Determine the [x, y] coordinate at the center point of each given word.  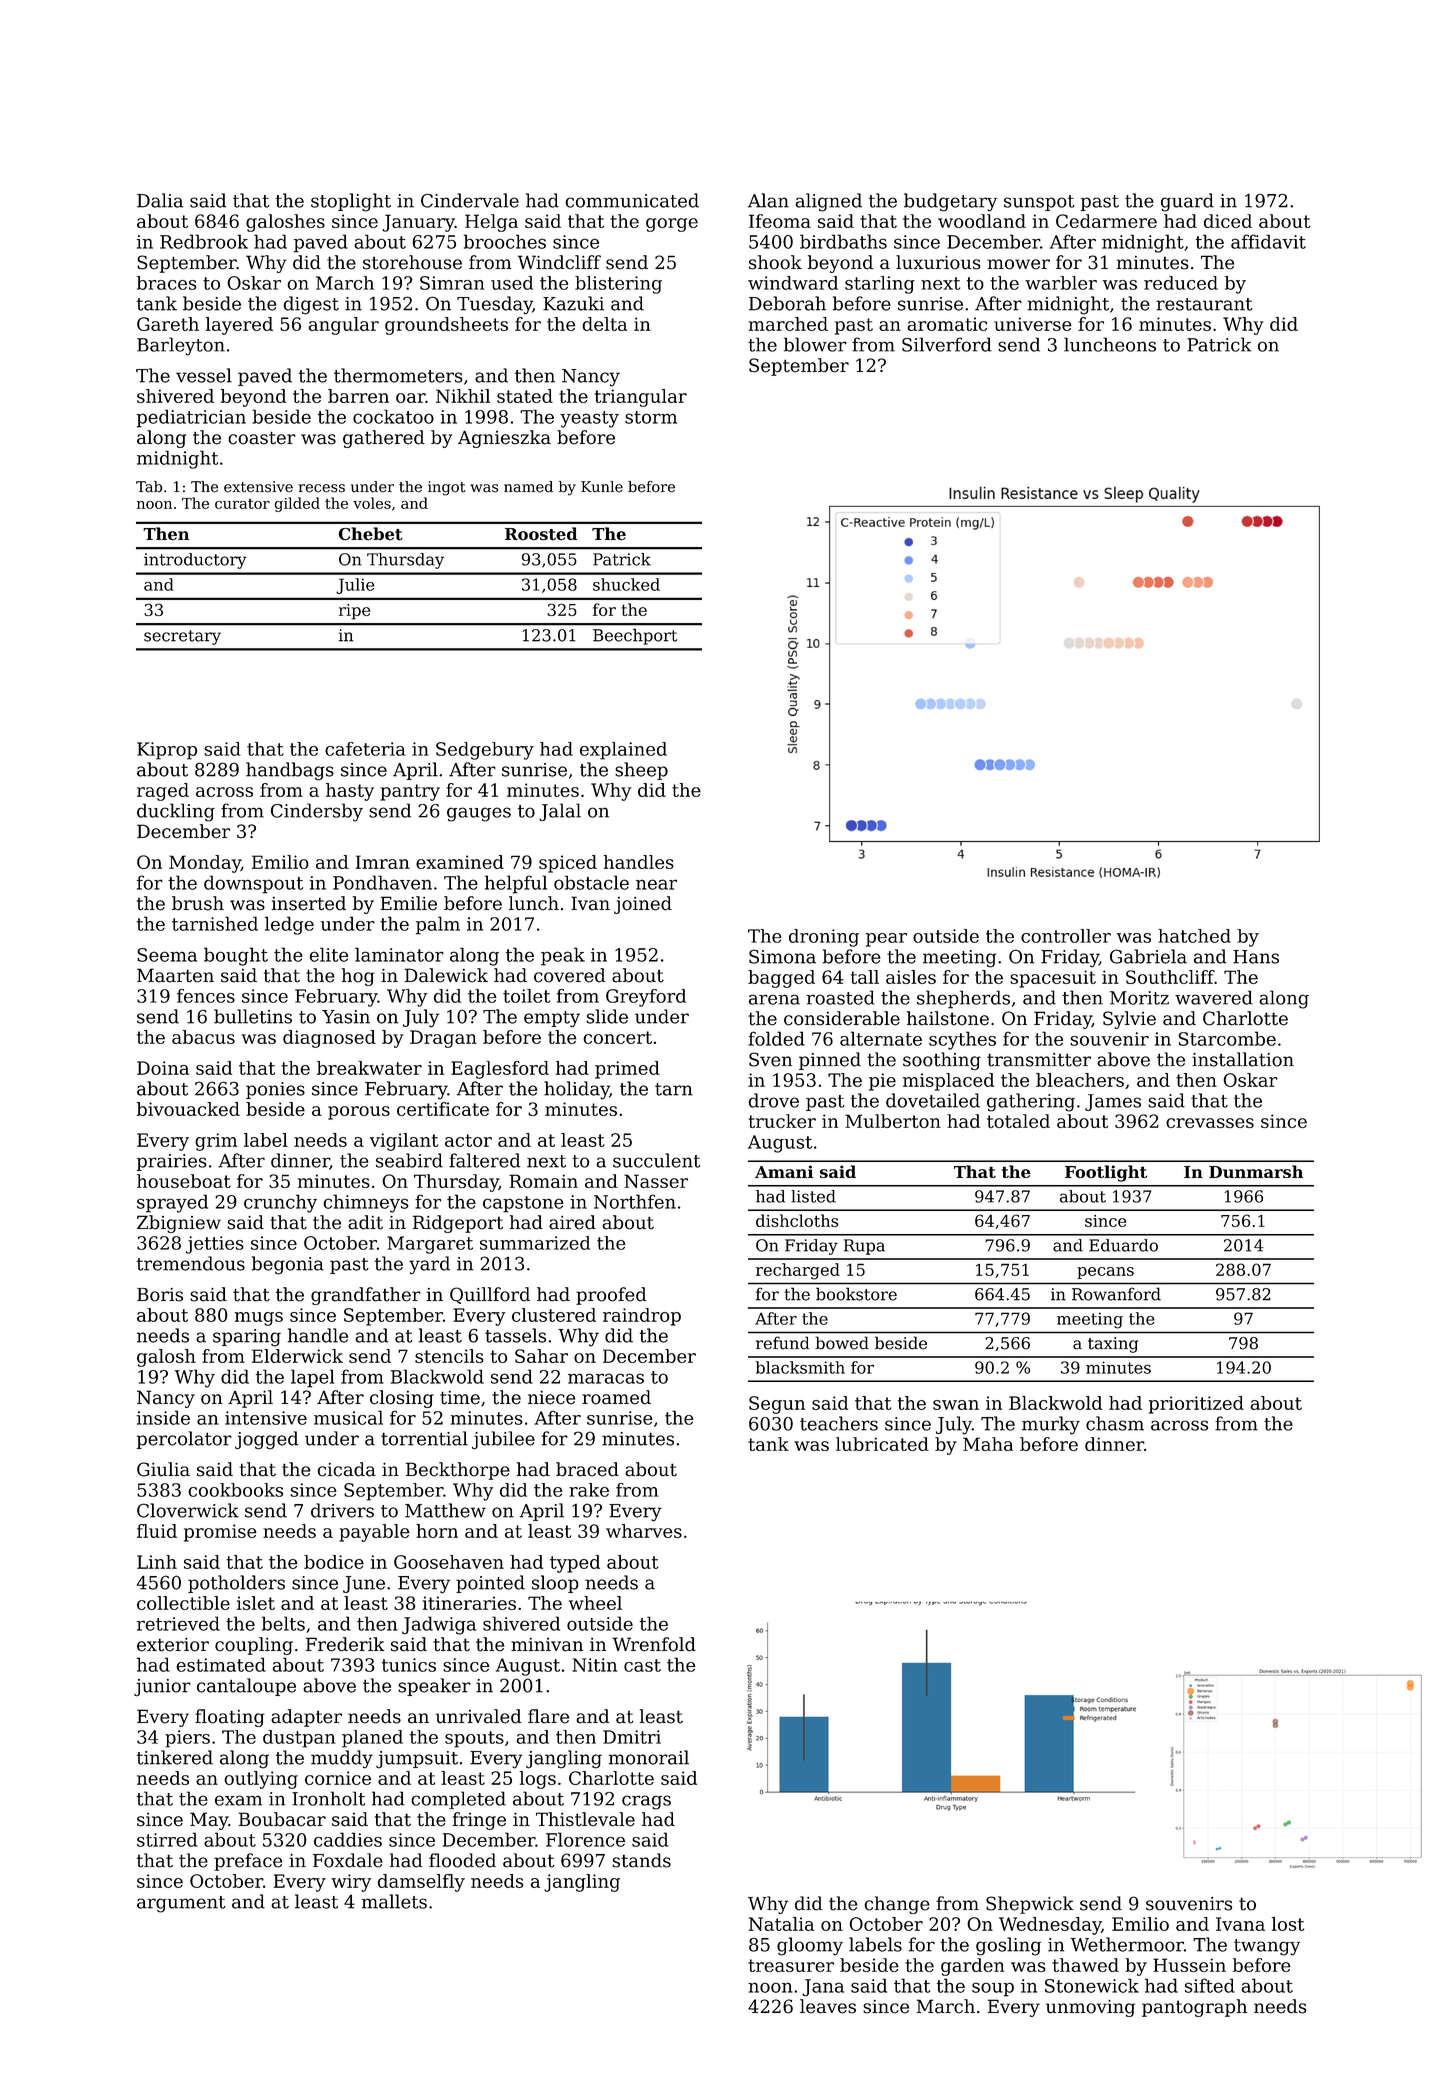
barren [358, 396]
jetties [214, 1245]
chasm [1115, 1423]
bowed [842, 1343]
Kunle [602, 487]
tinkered [175, 1757]
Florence [585, 1839]
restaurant [1204, 304]
